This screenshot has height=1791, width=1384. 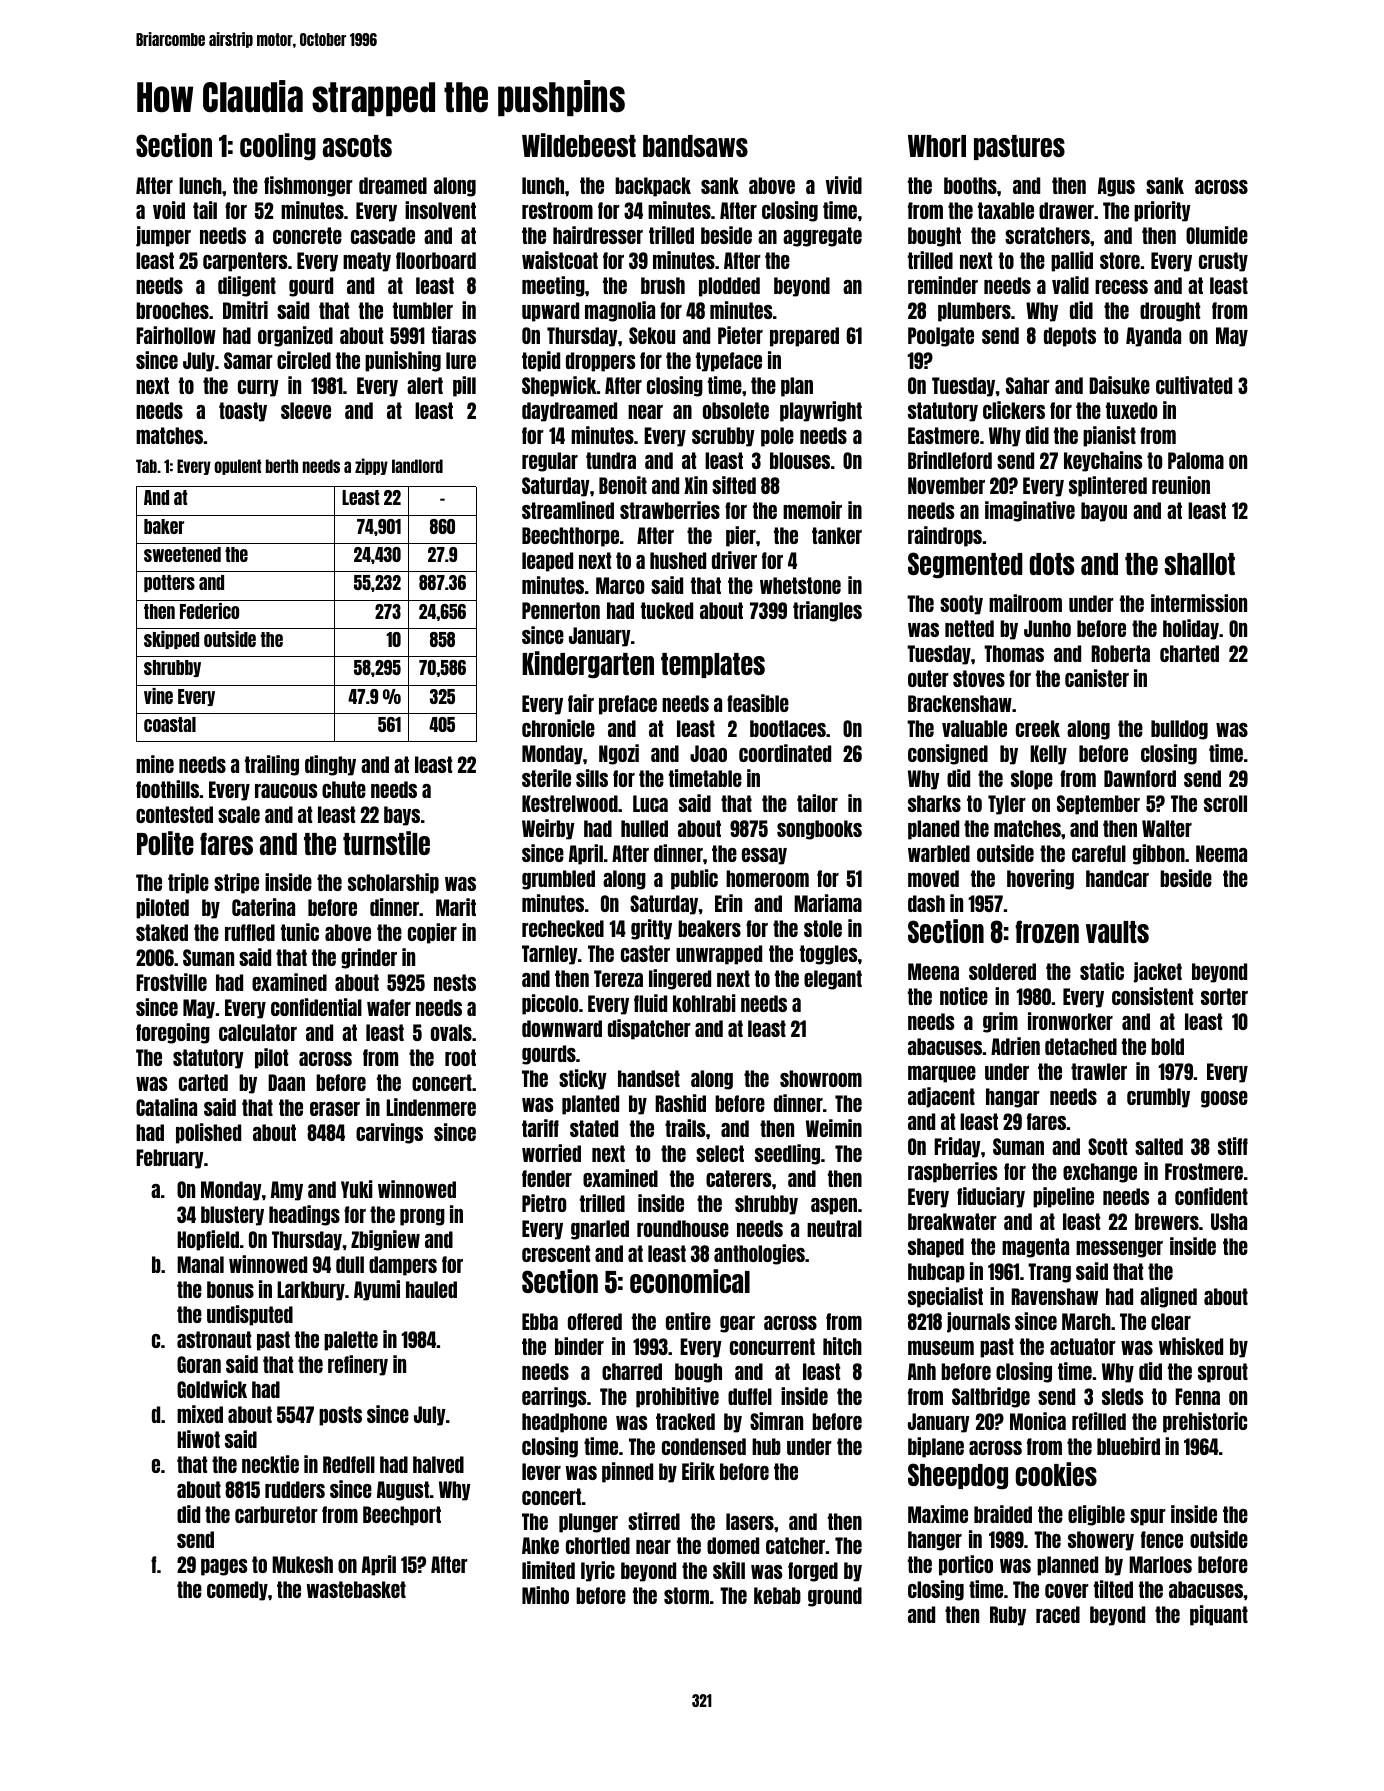 What do you see at coordinates (1168, 1297) in the screenshot?
I see `aligned` at bounding box center [1168, 1297].
